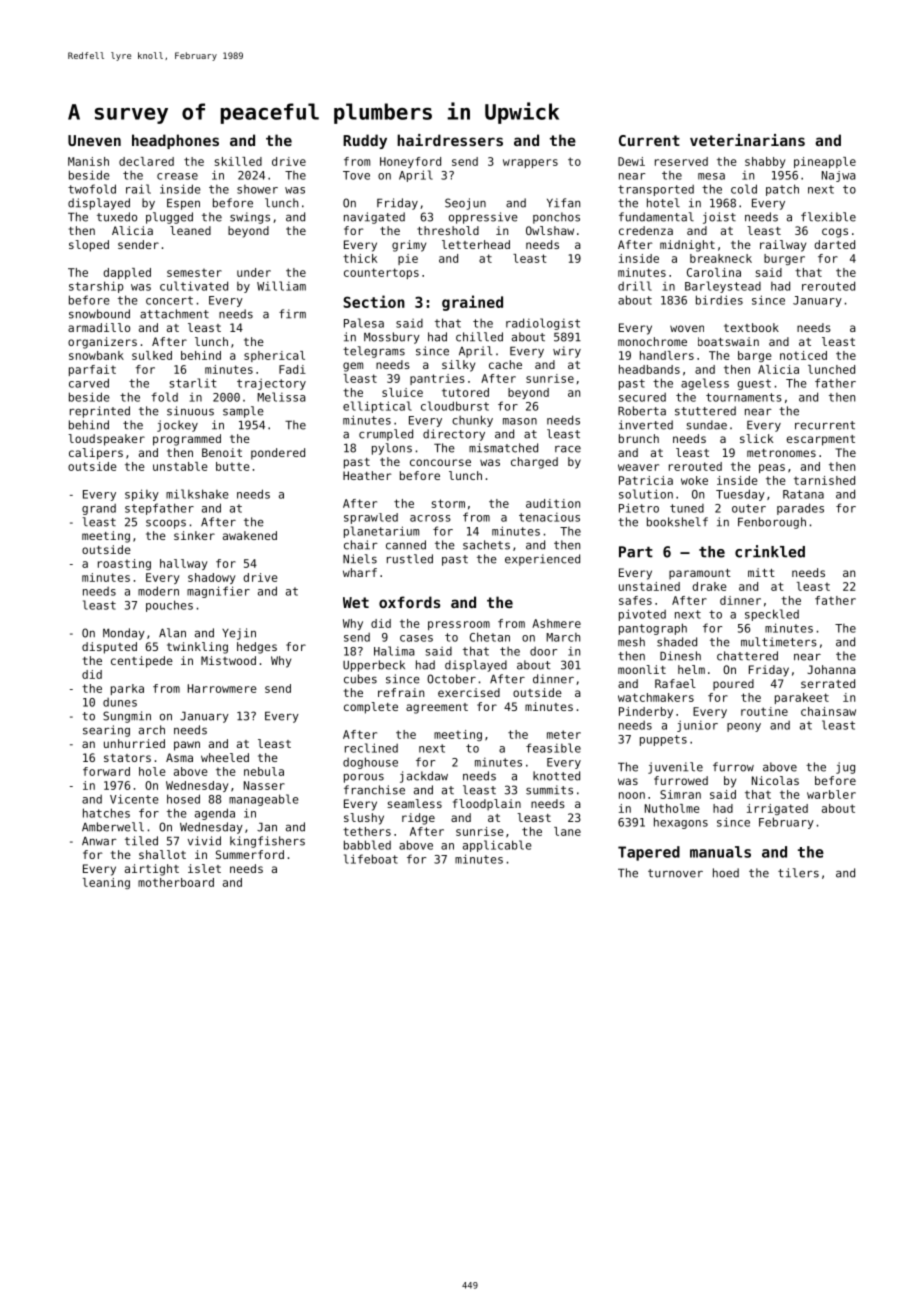  Describe the element at coordinates (134, 743) in the screenshot. I see `unhurried` at that location.
